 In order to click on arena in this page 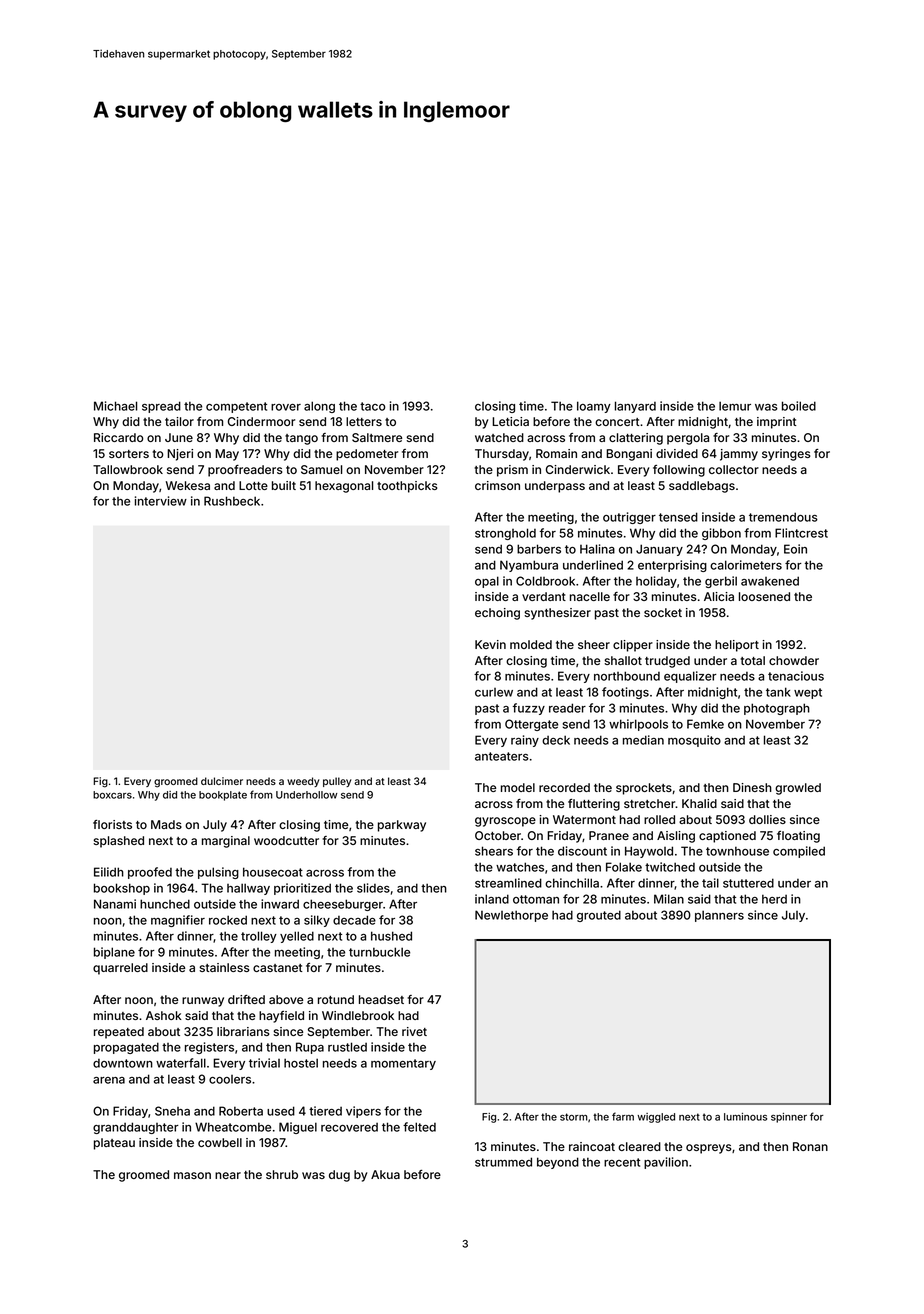, I will do `click(109, 1080)`.
